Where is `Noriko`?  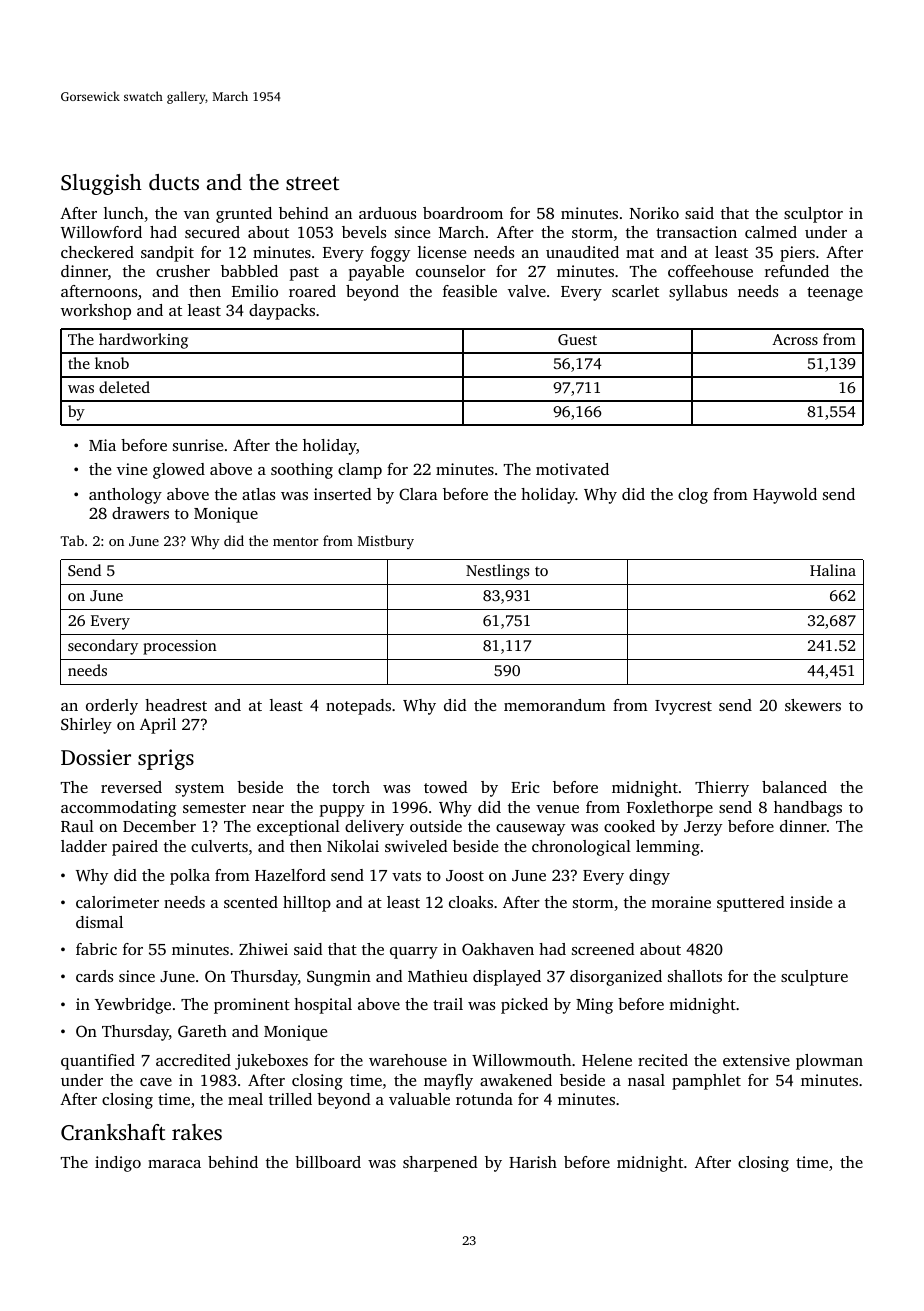
Noriko is located at coordinates (654, 213).
